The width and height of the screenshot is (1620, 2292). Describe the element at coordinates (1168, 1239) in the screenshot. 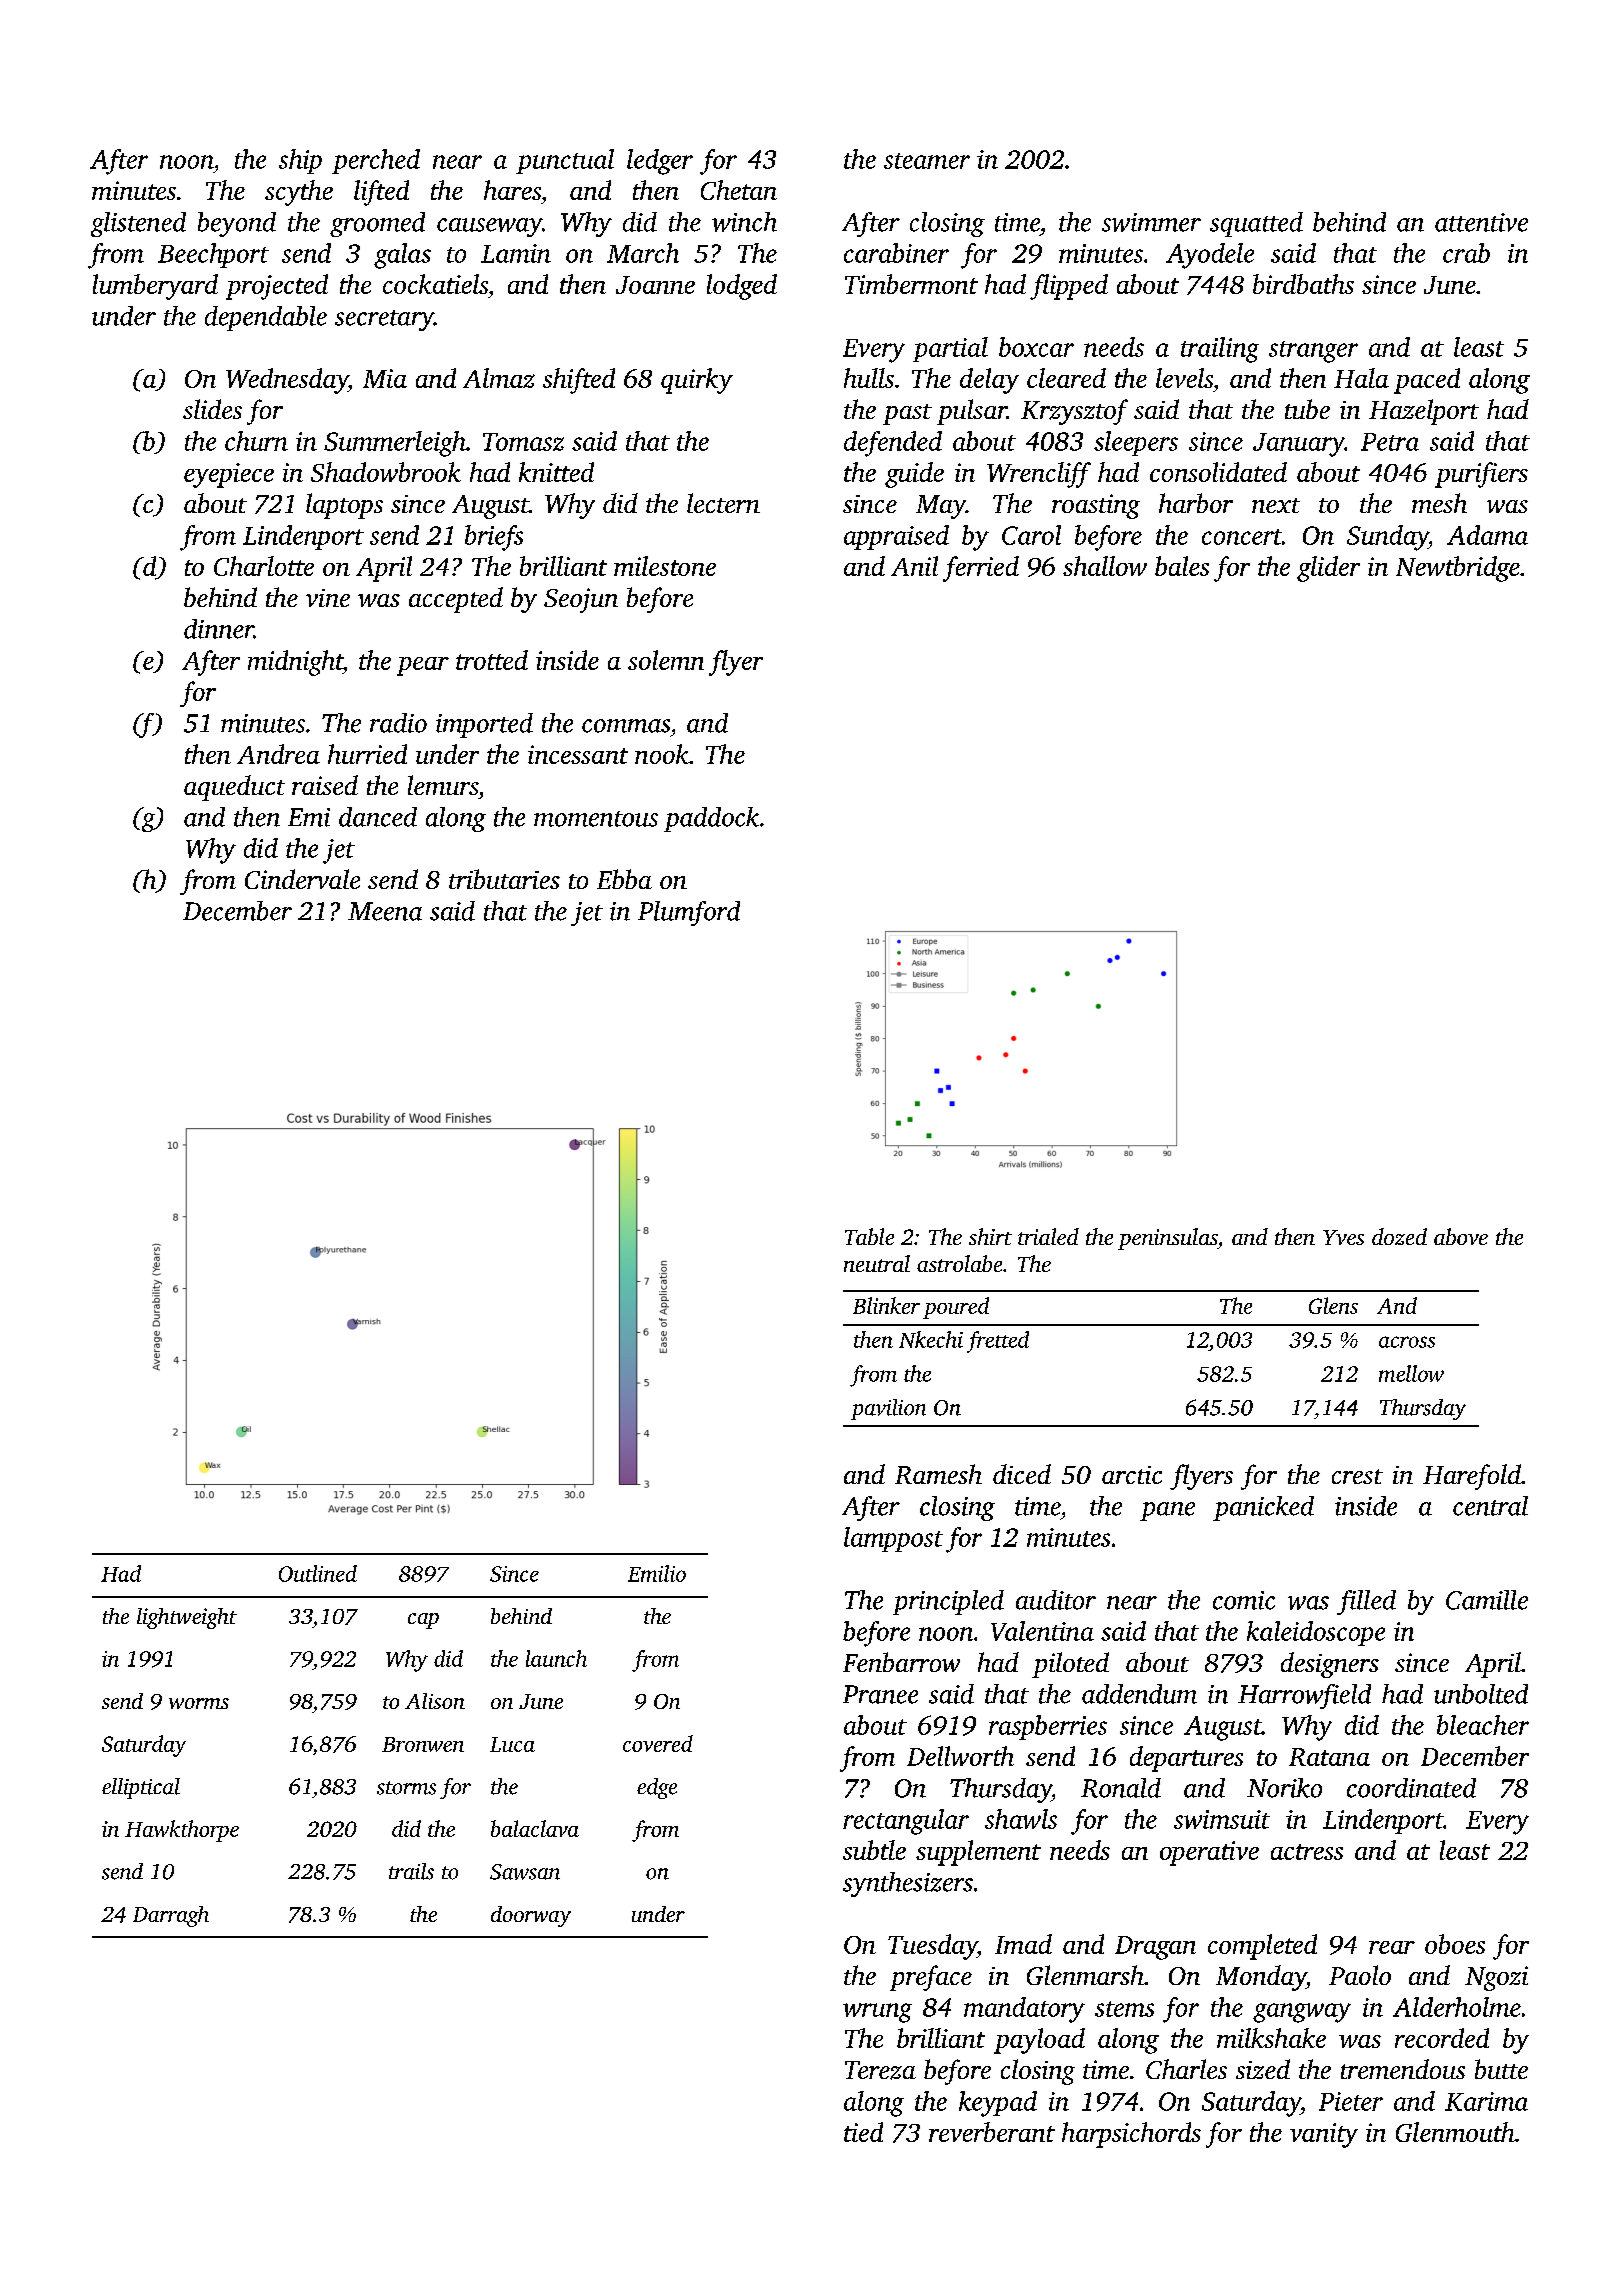

I see `peninsulas` at that location.
